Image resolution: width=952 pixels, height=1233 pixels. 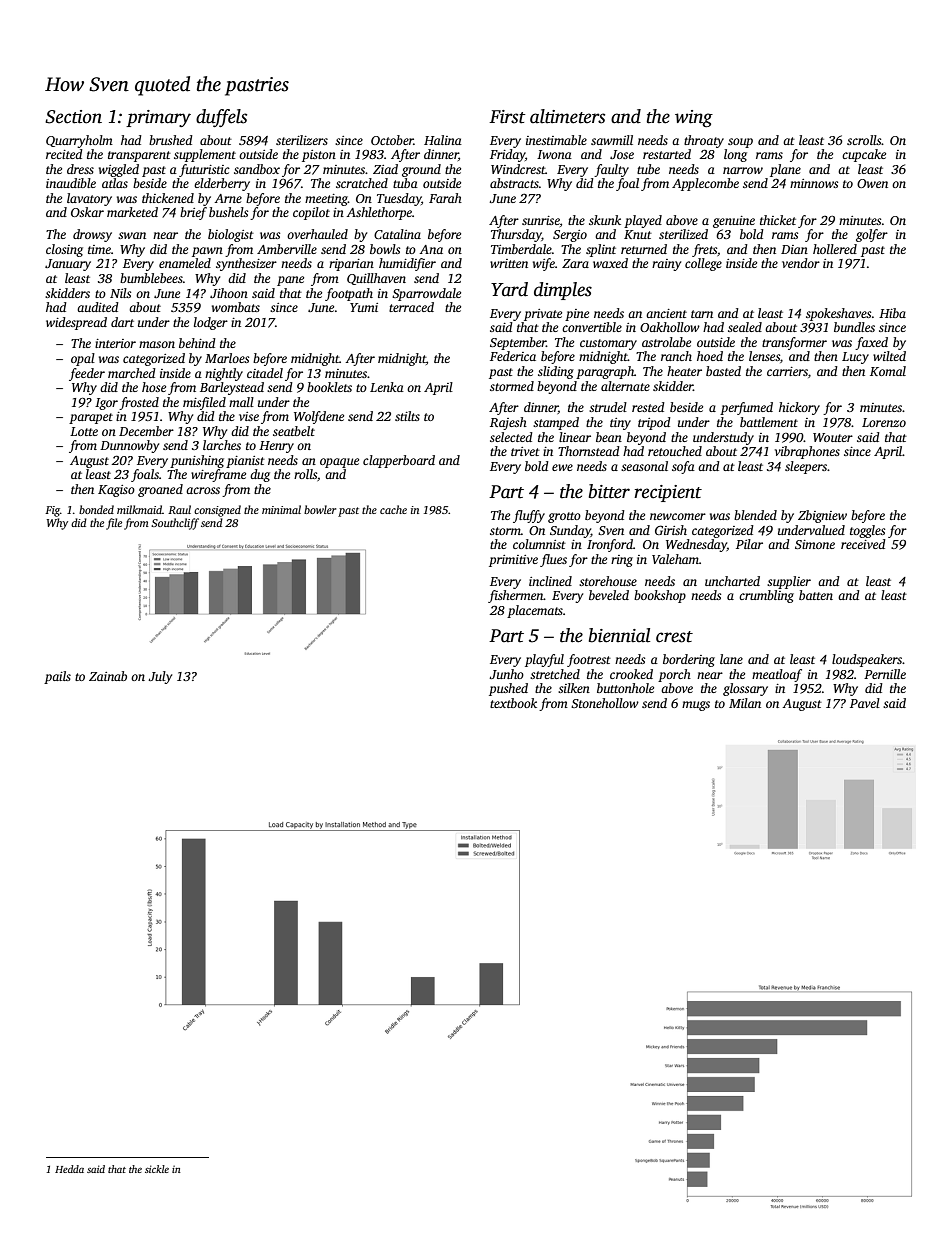 What do you see at coordinates (98, 307) in the screenshot?
I see `audited` at bounding box center [98, 307].
